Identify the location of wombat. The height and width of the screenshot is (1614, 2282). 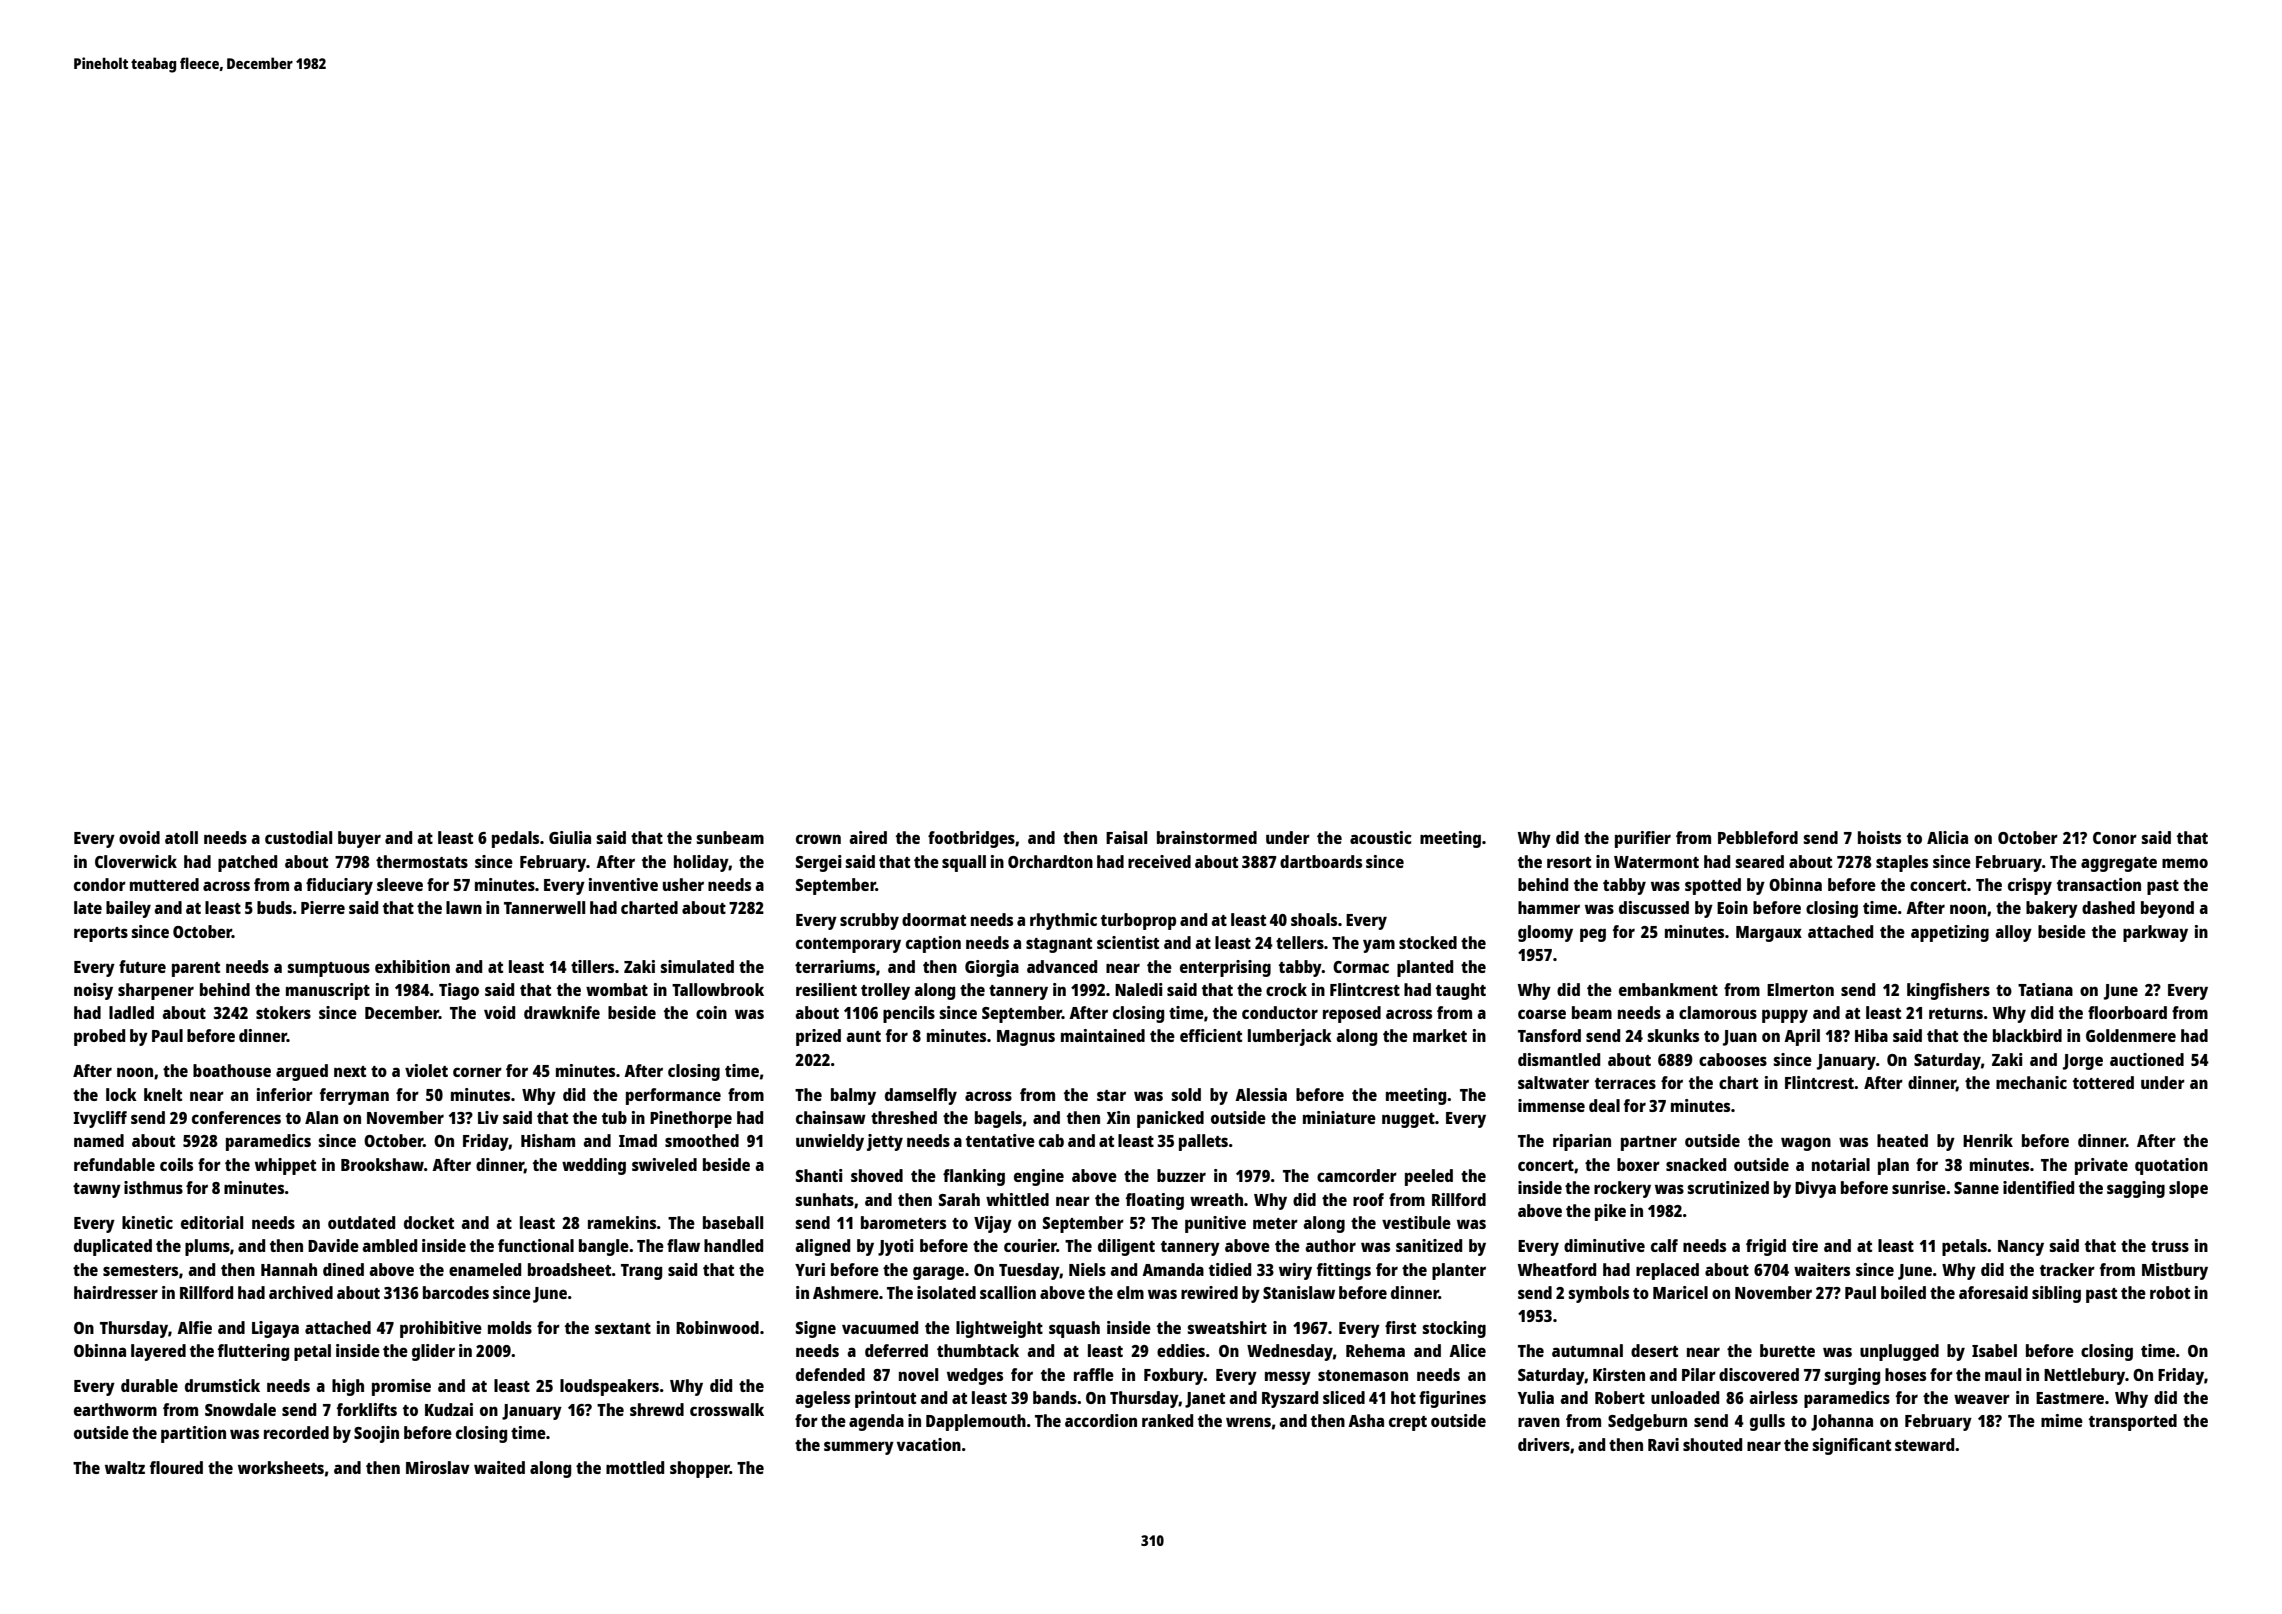
(617, 989).
